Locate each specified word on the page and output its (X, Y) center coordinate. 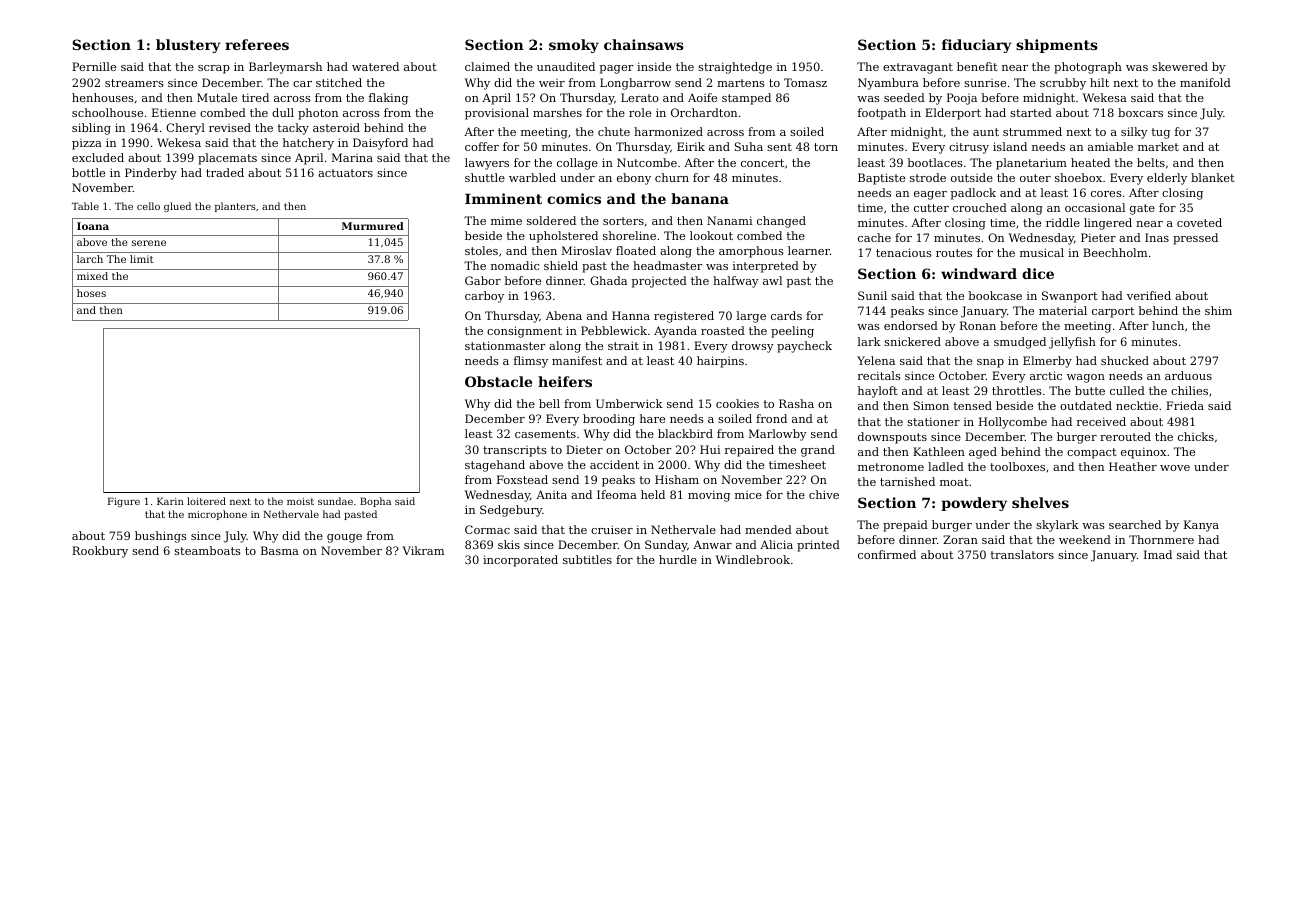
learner (809, 250)
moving (709, 496)
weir (552, 83)
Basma (280, 550)
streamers (134, 83)
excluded (98, 157)
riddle (1063, 222)
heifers (565, 381)
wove (1175, 468)
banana (700, 198)
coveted (1199, 222)
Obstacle (498, 381)
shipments (1057, 46)
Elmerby (1047, 362)
